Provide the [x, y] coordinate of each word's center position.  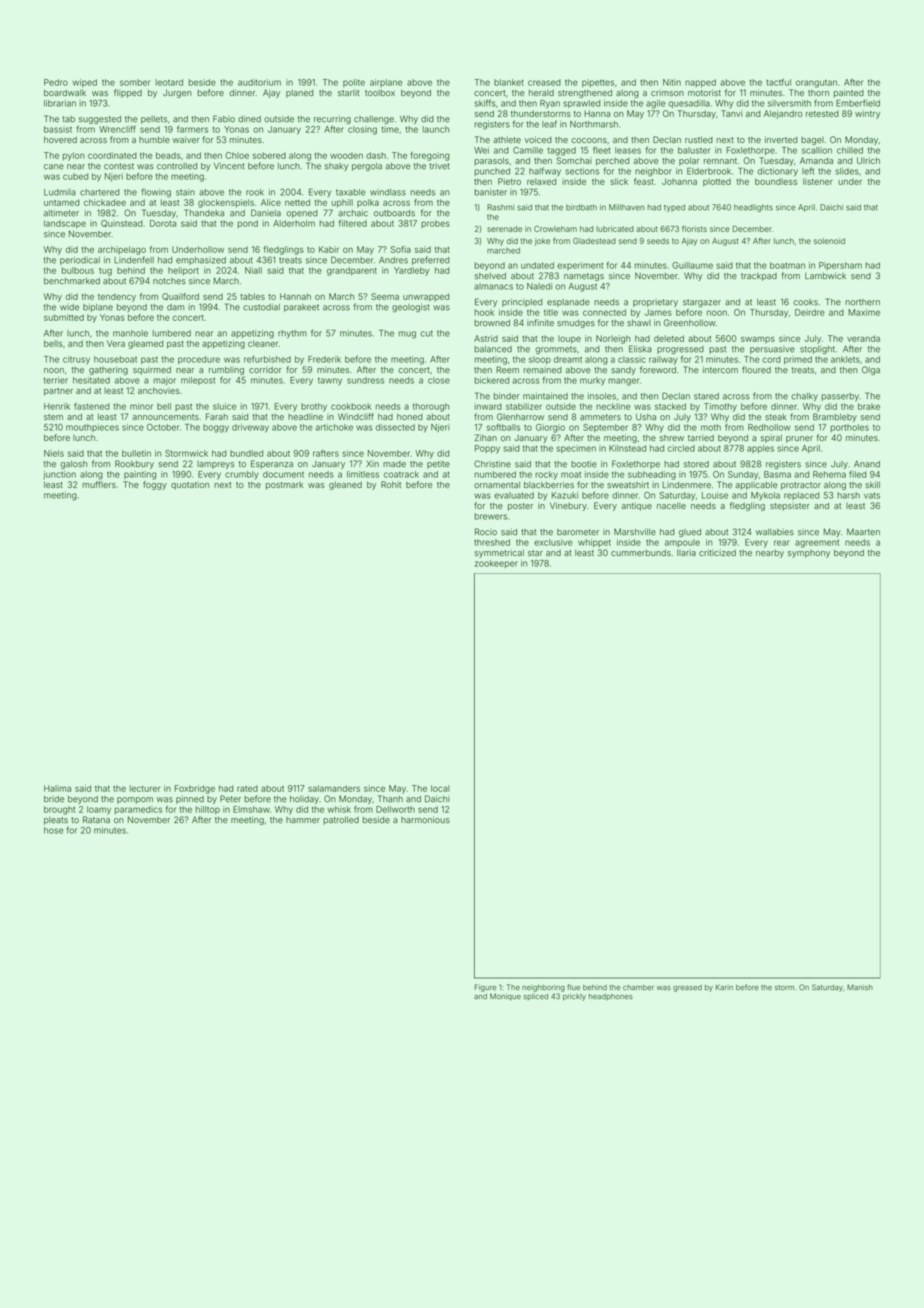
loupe [569, 339]
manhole [130, 333]
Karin [724, 987]
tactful [778, 82]
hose [54, 830]
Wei [481, 150]
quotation [190, 485]
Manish [860, 987]
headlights [753, 208]
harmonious [425, 820]
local [440, 788]
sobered [269, 155]
